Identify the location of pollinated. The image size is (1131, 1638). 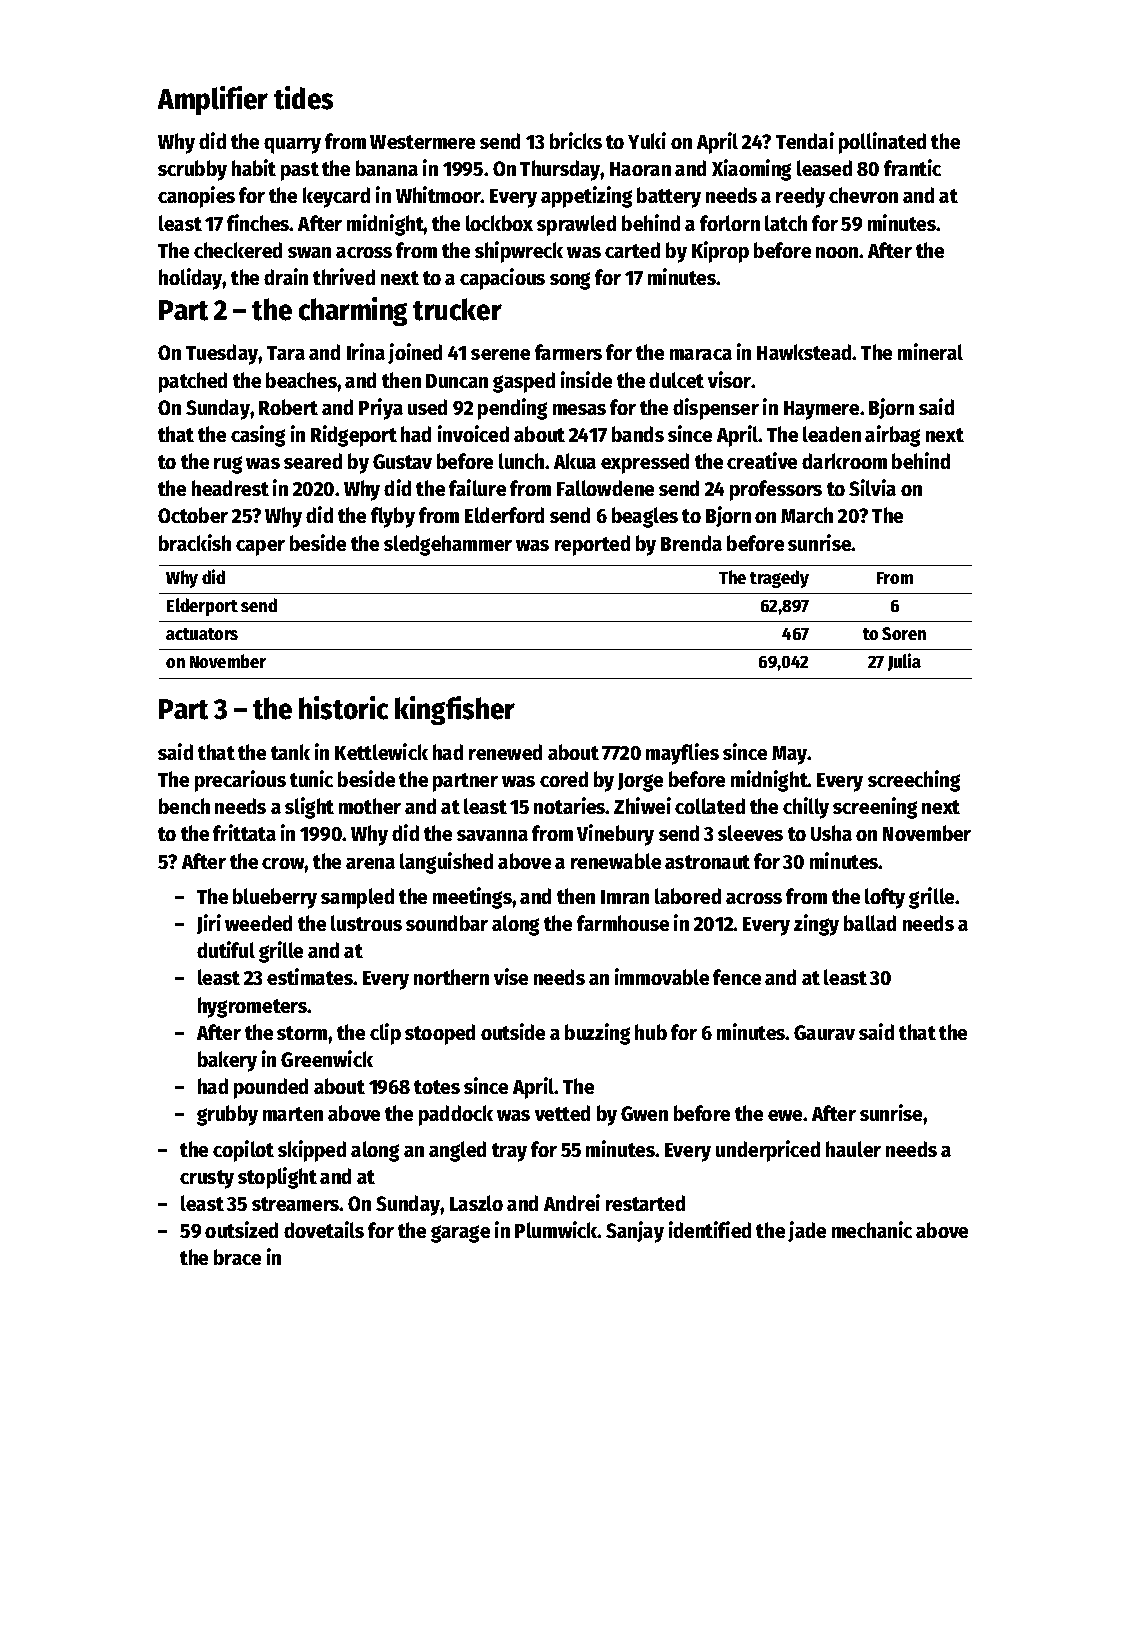
(882, 143).
